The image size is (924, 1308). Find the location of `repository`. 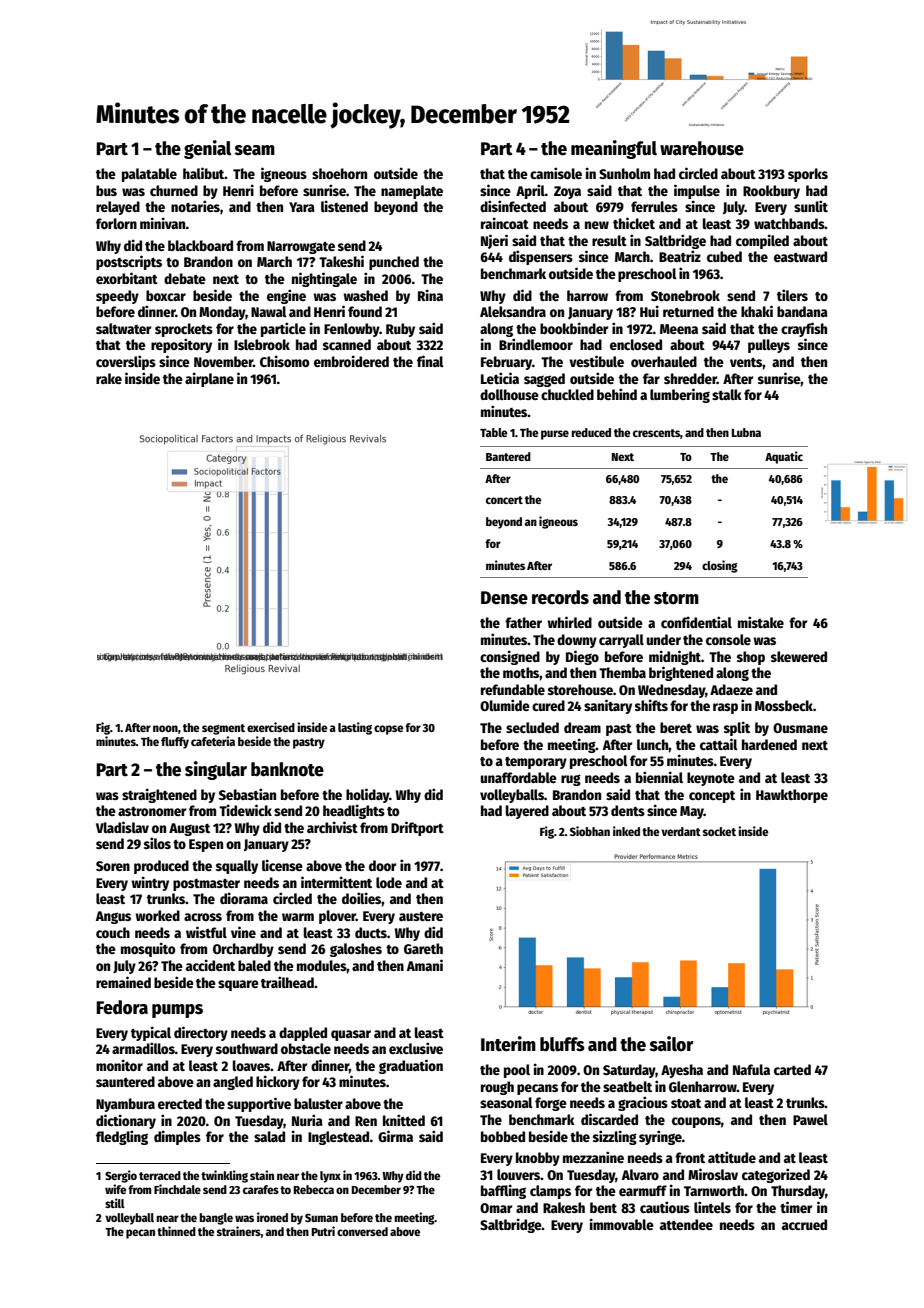

repository is located at coordinates (181, 345).
